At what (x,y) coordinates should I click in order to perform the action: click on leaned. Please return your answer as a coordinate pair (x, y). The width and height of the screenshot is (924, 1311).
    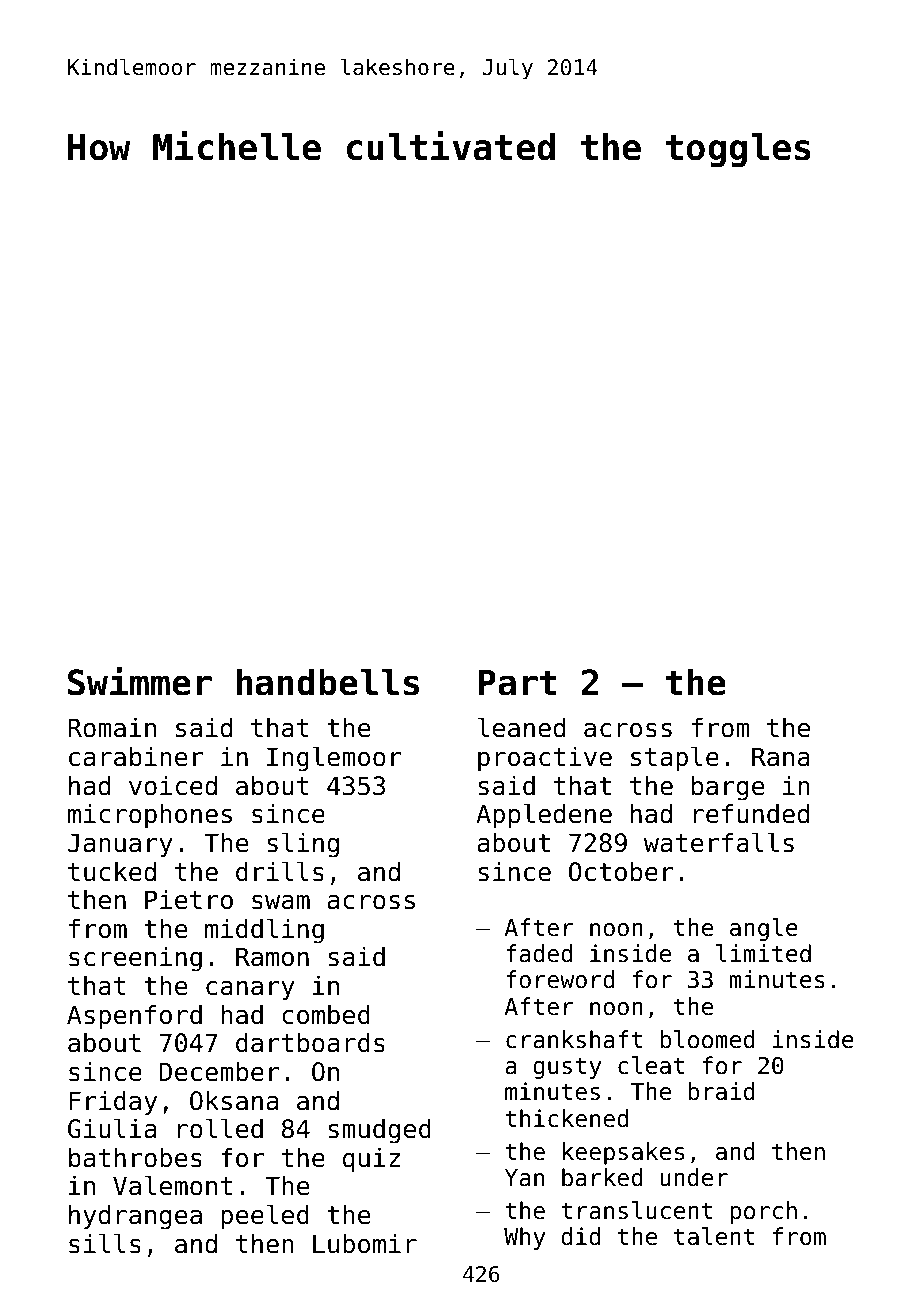
    Looking at the image, I should click on (521, 727).
